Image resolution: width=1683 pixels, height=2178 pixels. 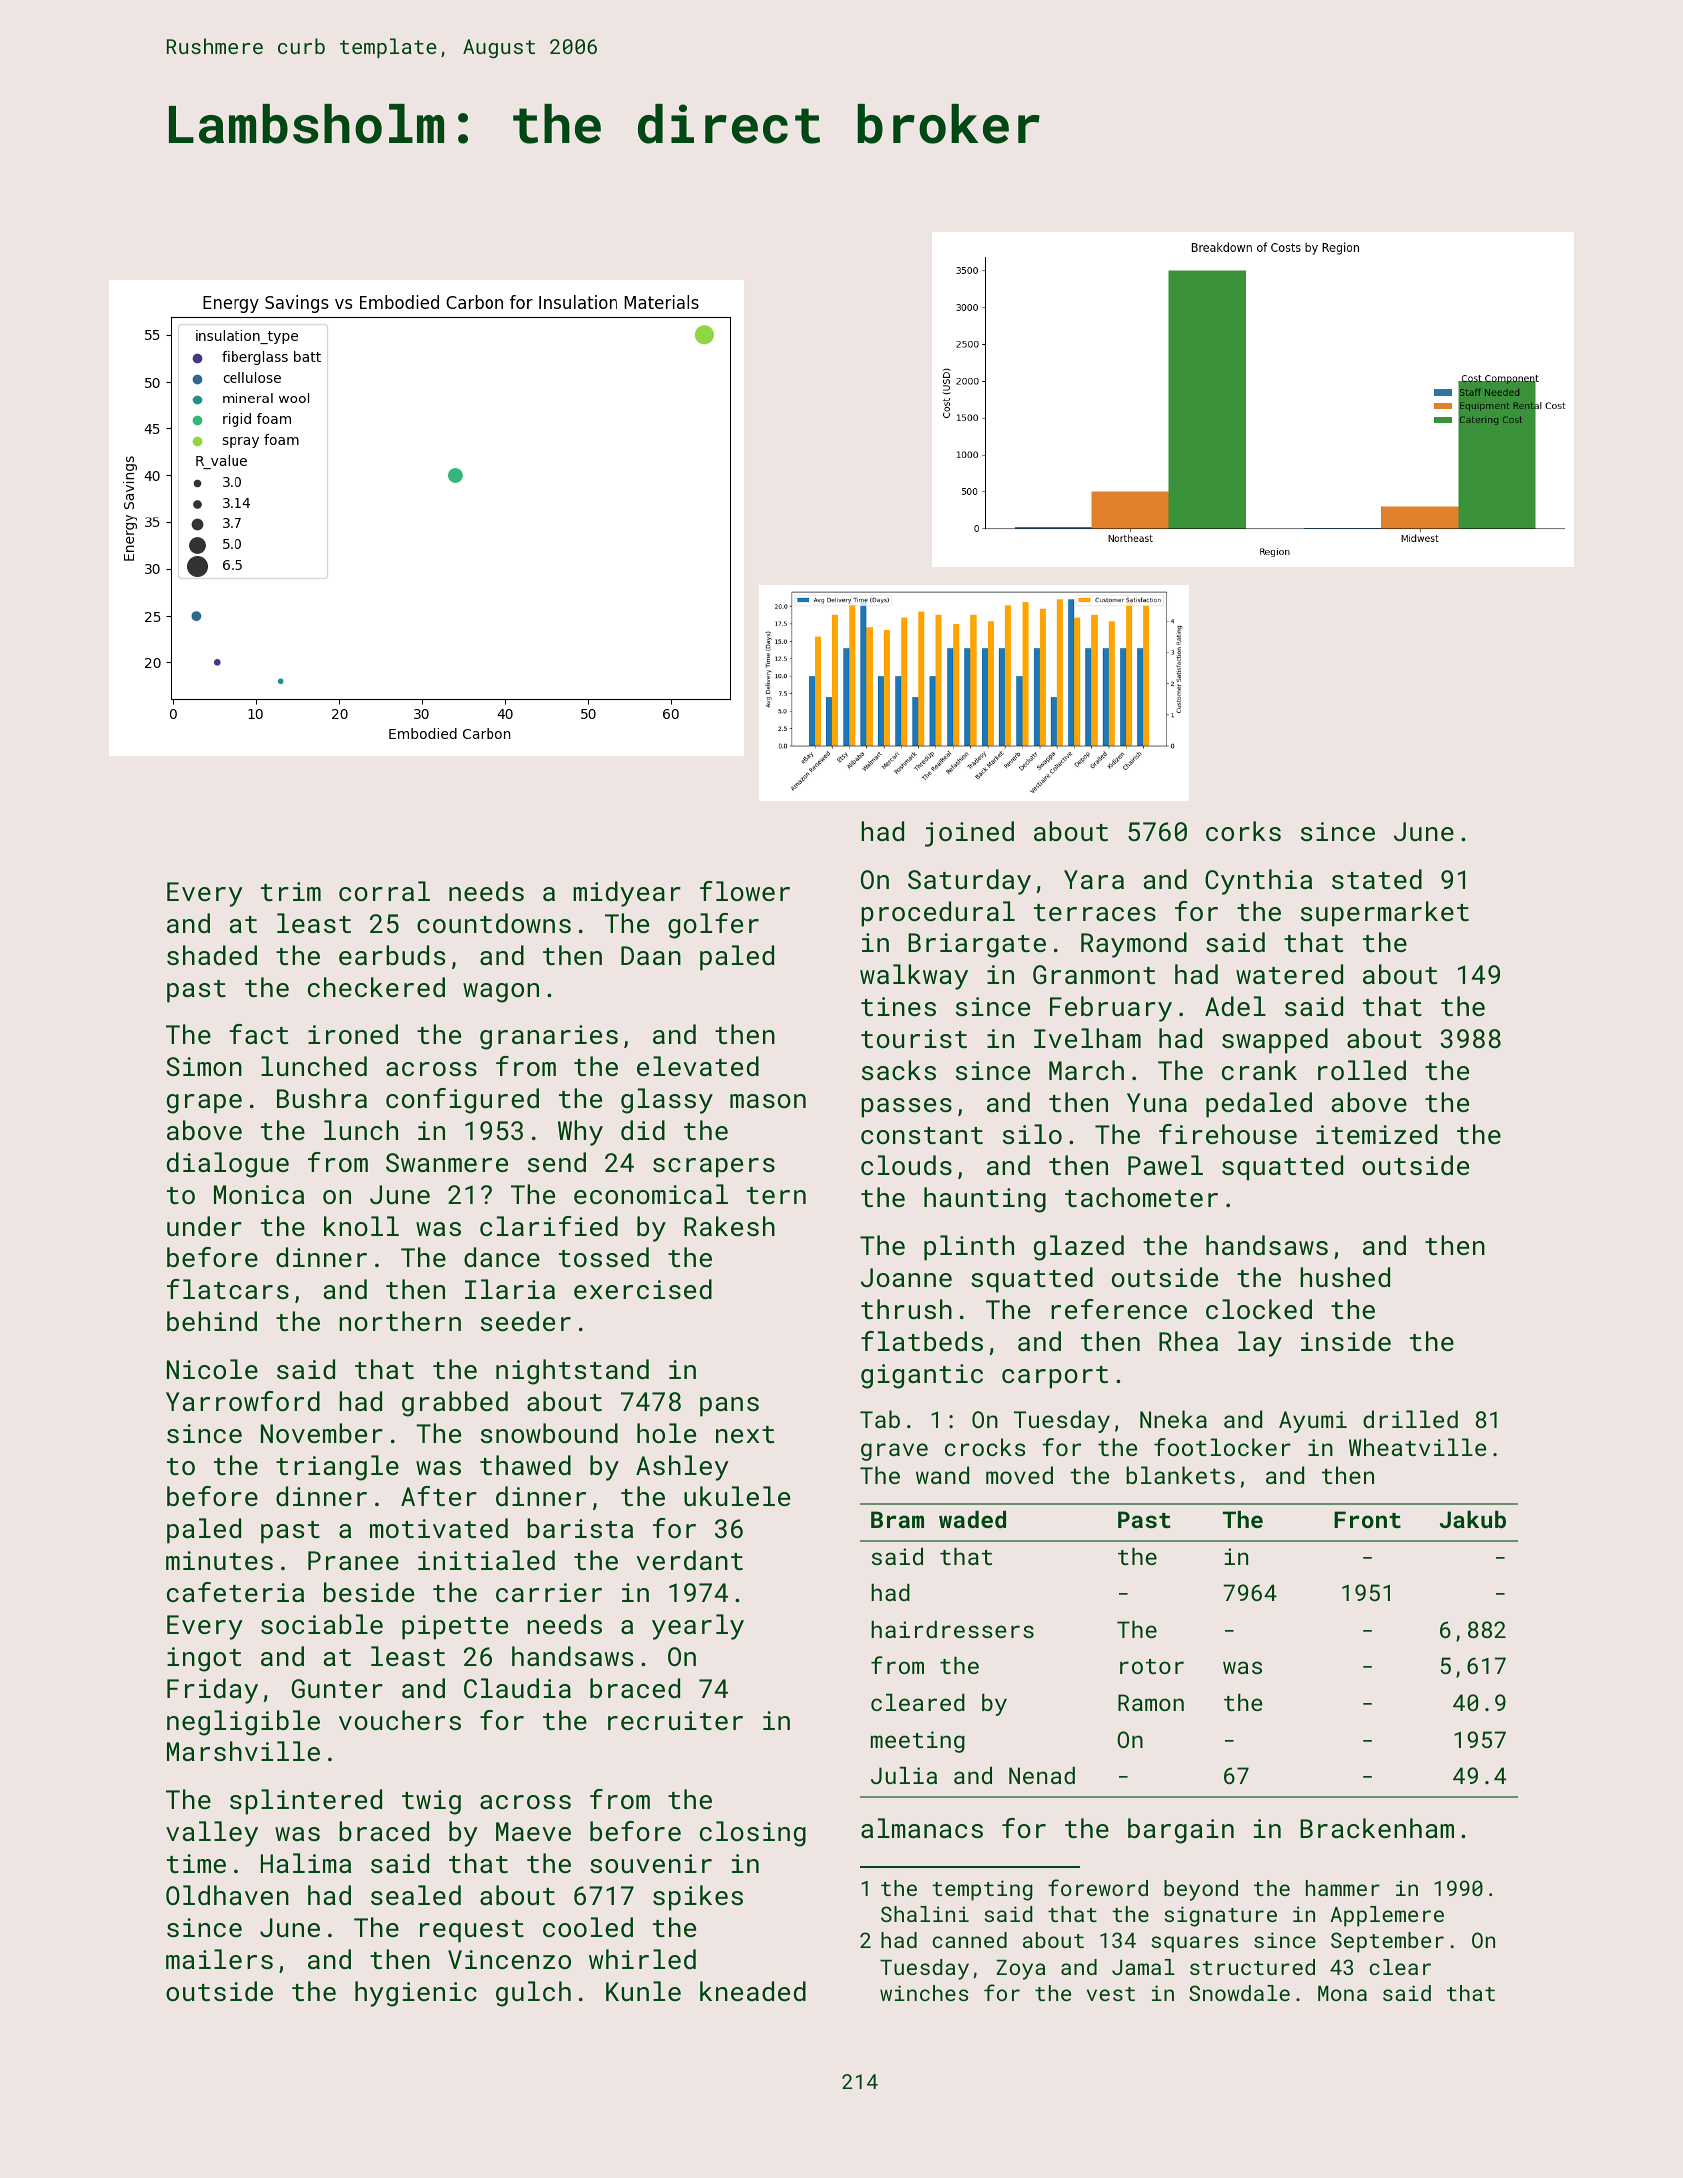 What do you see at coordinates (416, 1994) in the image?
I see `hygienic` at bounding box center [416, 1994].
